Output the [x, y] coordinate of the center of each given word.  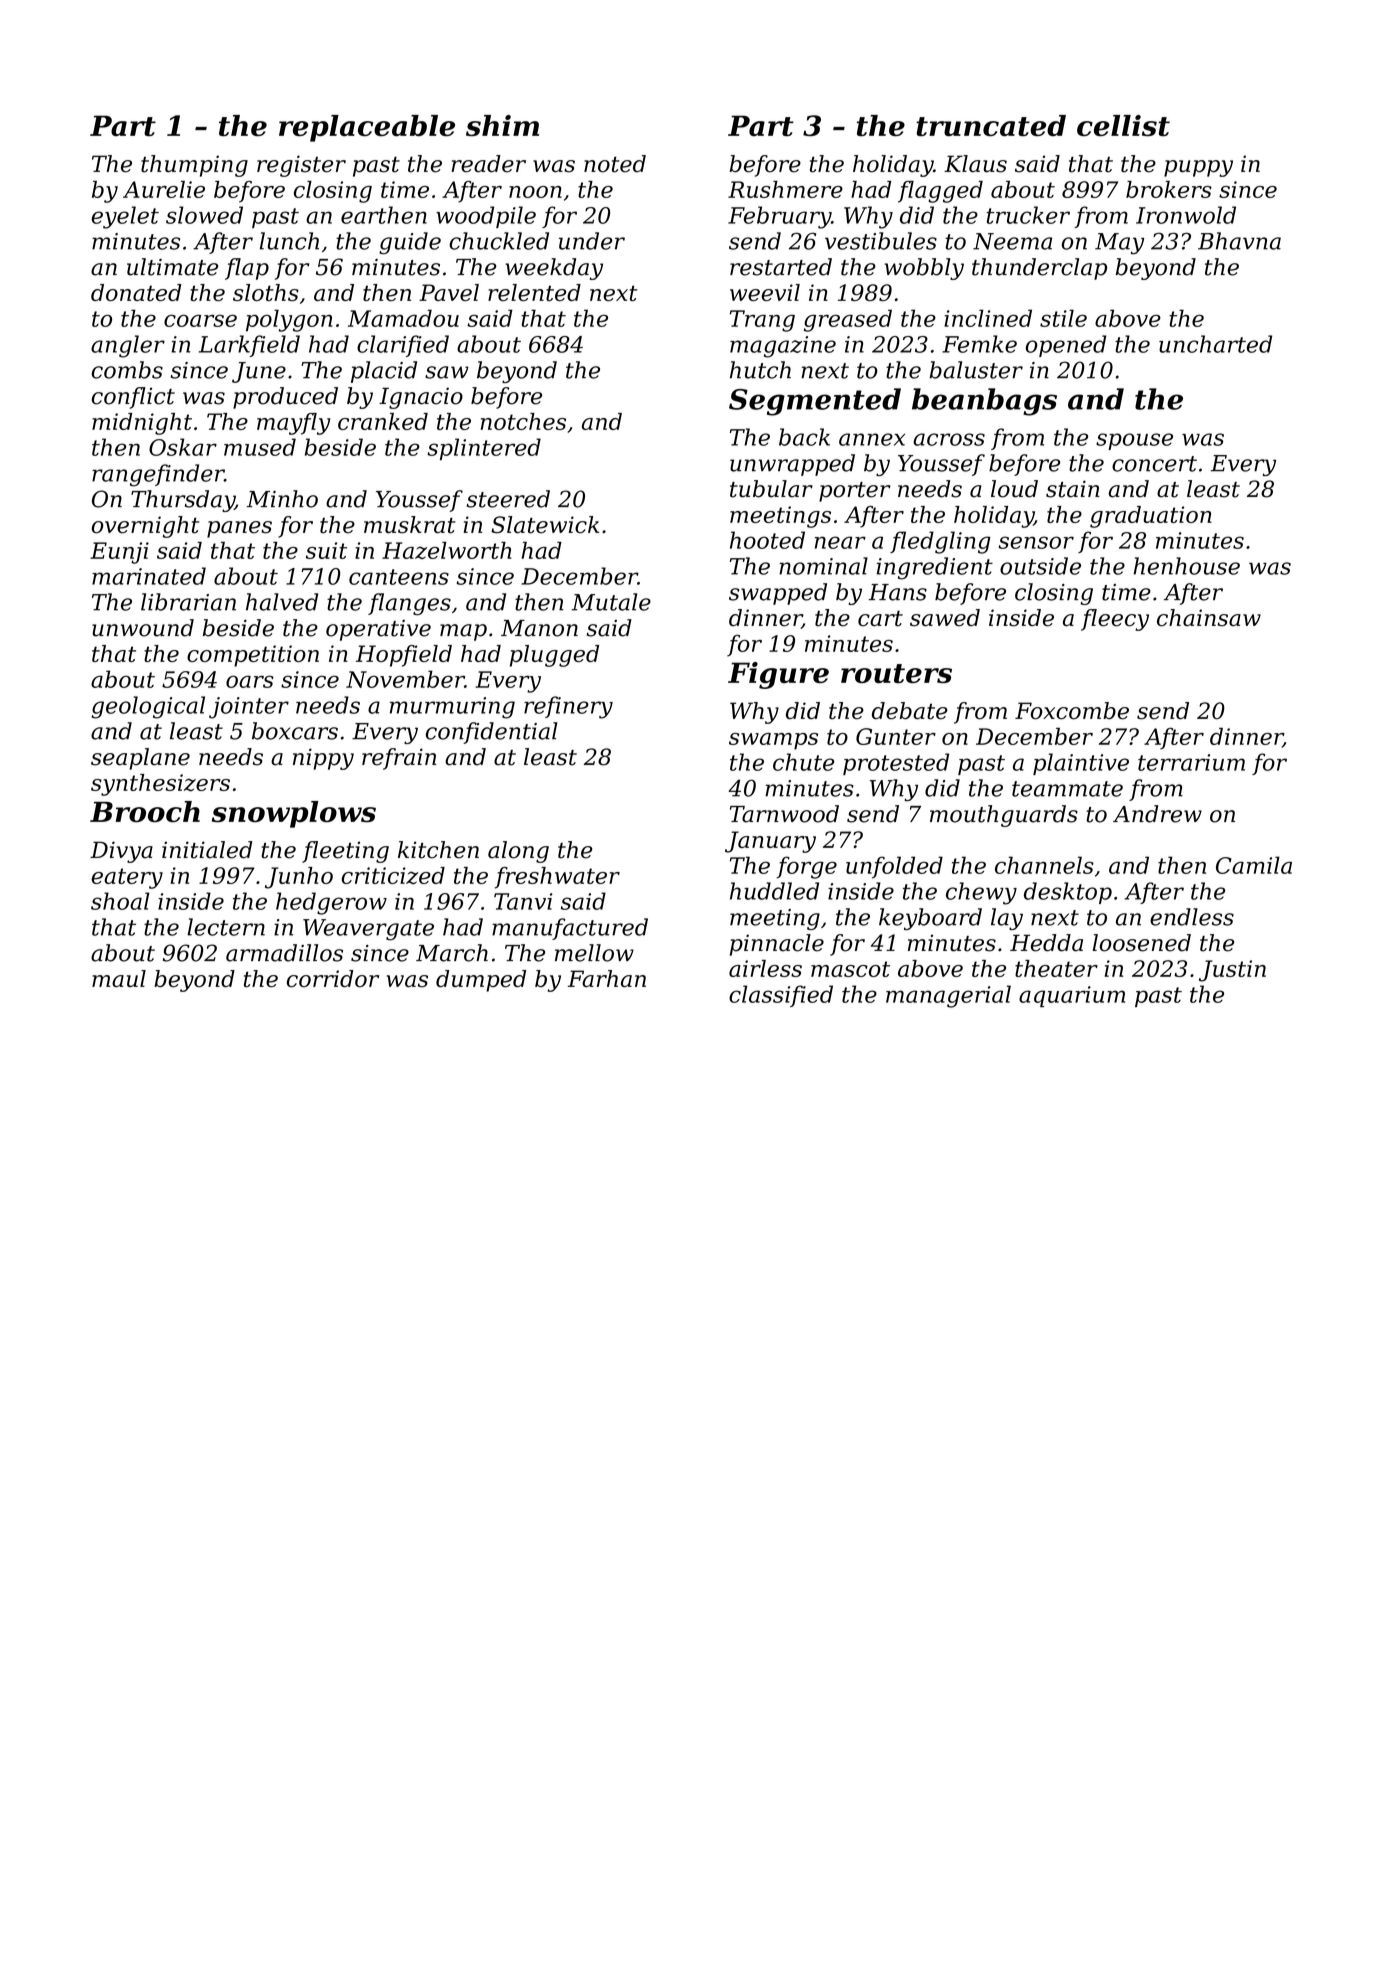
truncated [991, 125]
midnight [142, 424]
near [840, 542]
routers [896, 673]
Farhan [607, 978]
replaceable [367, 128]
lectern [226, 927]
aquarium [1072, 996]
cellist [1123, 125]
